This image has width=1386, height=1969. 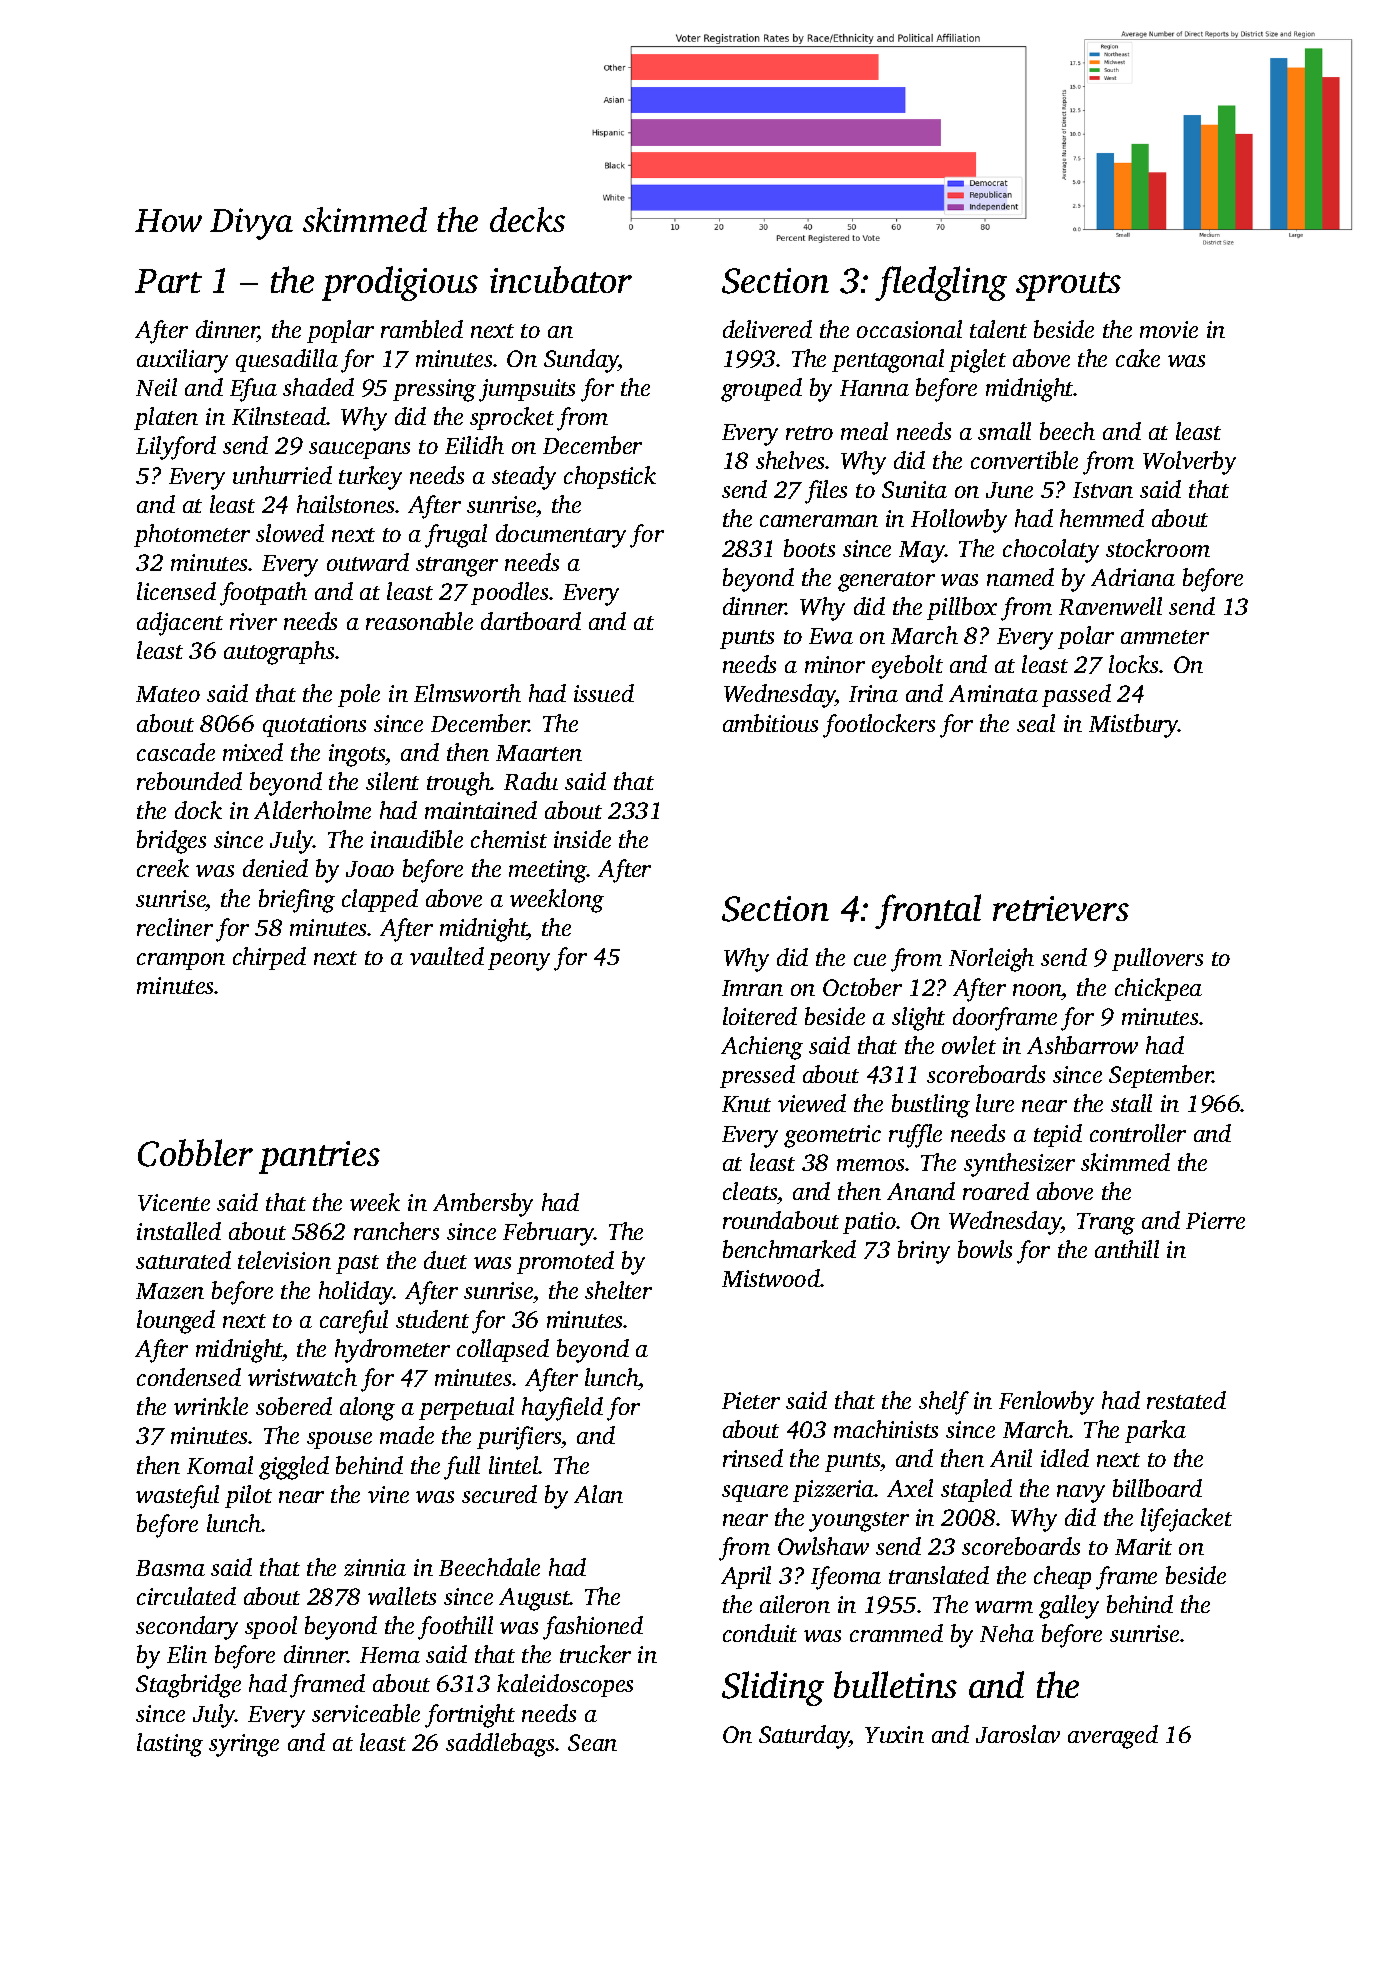 I want to click on pantries, so click(x=319, y=1157).
